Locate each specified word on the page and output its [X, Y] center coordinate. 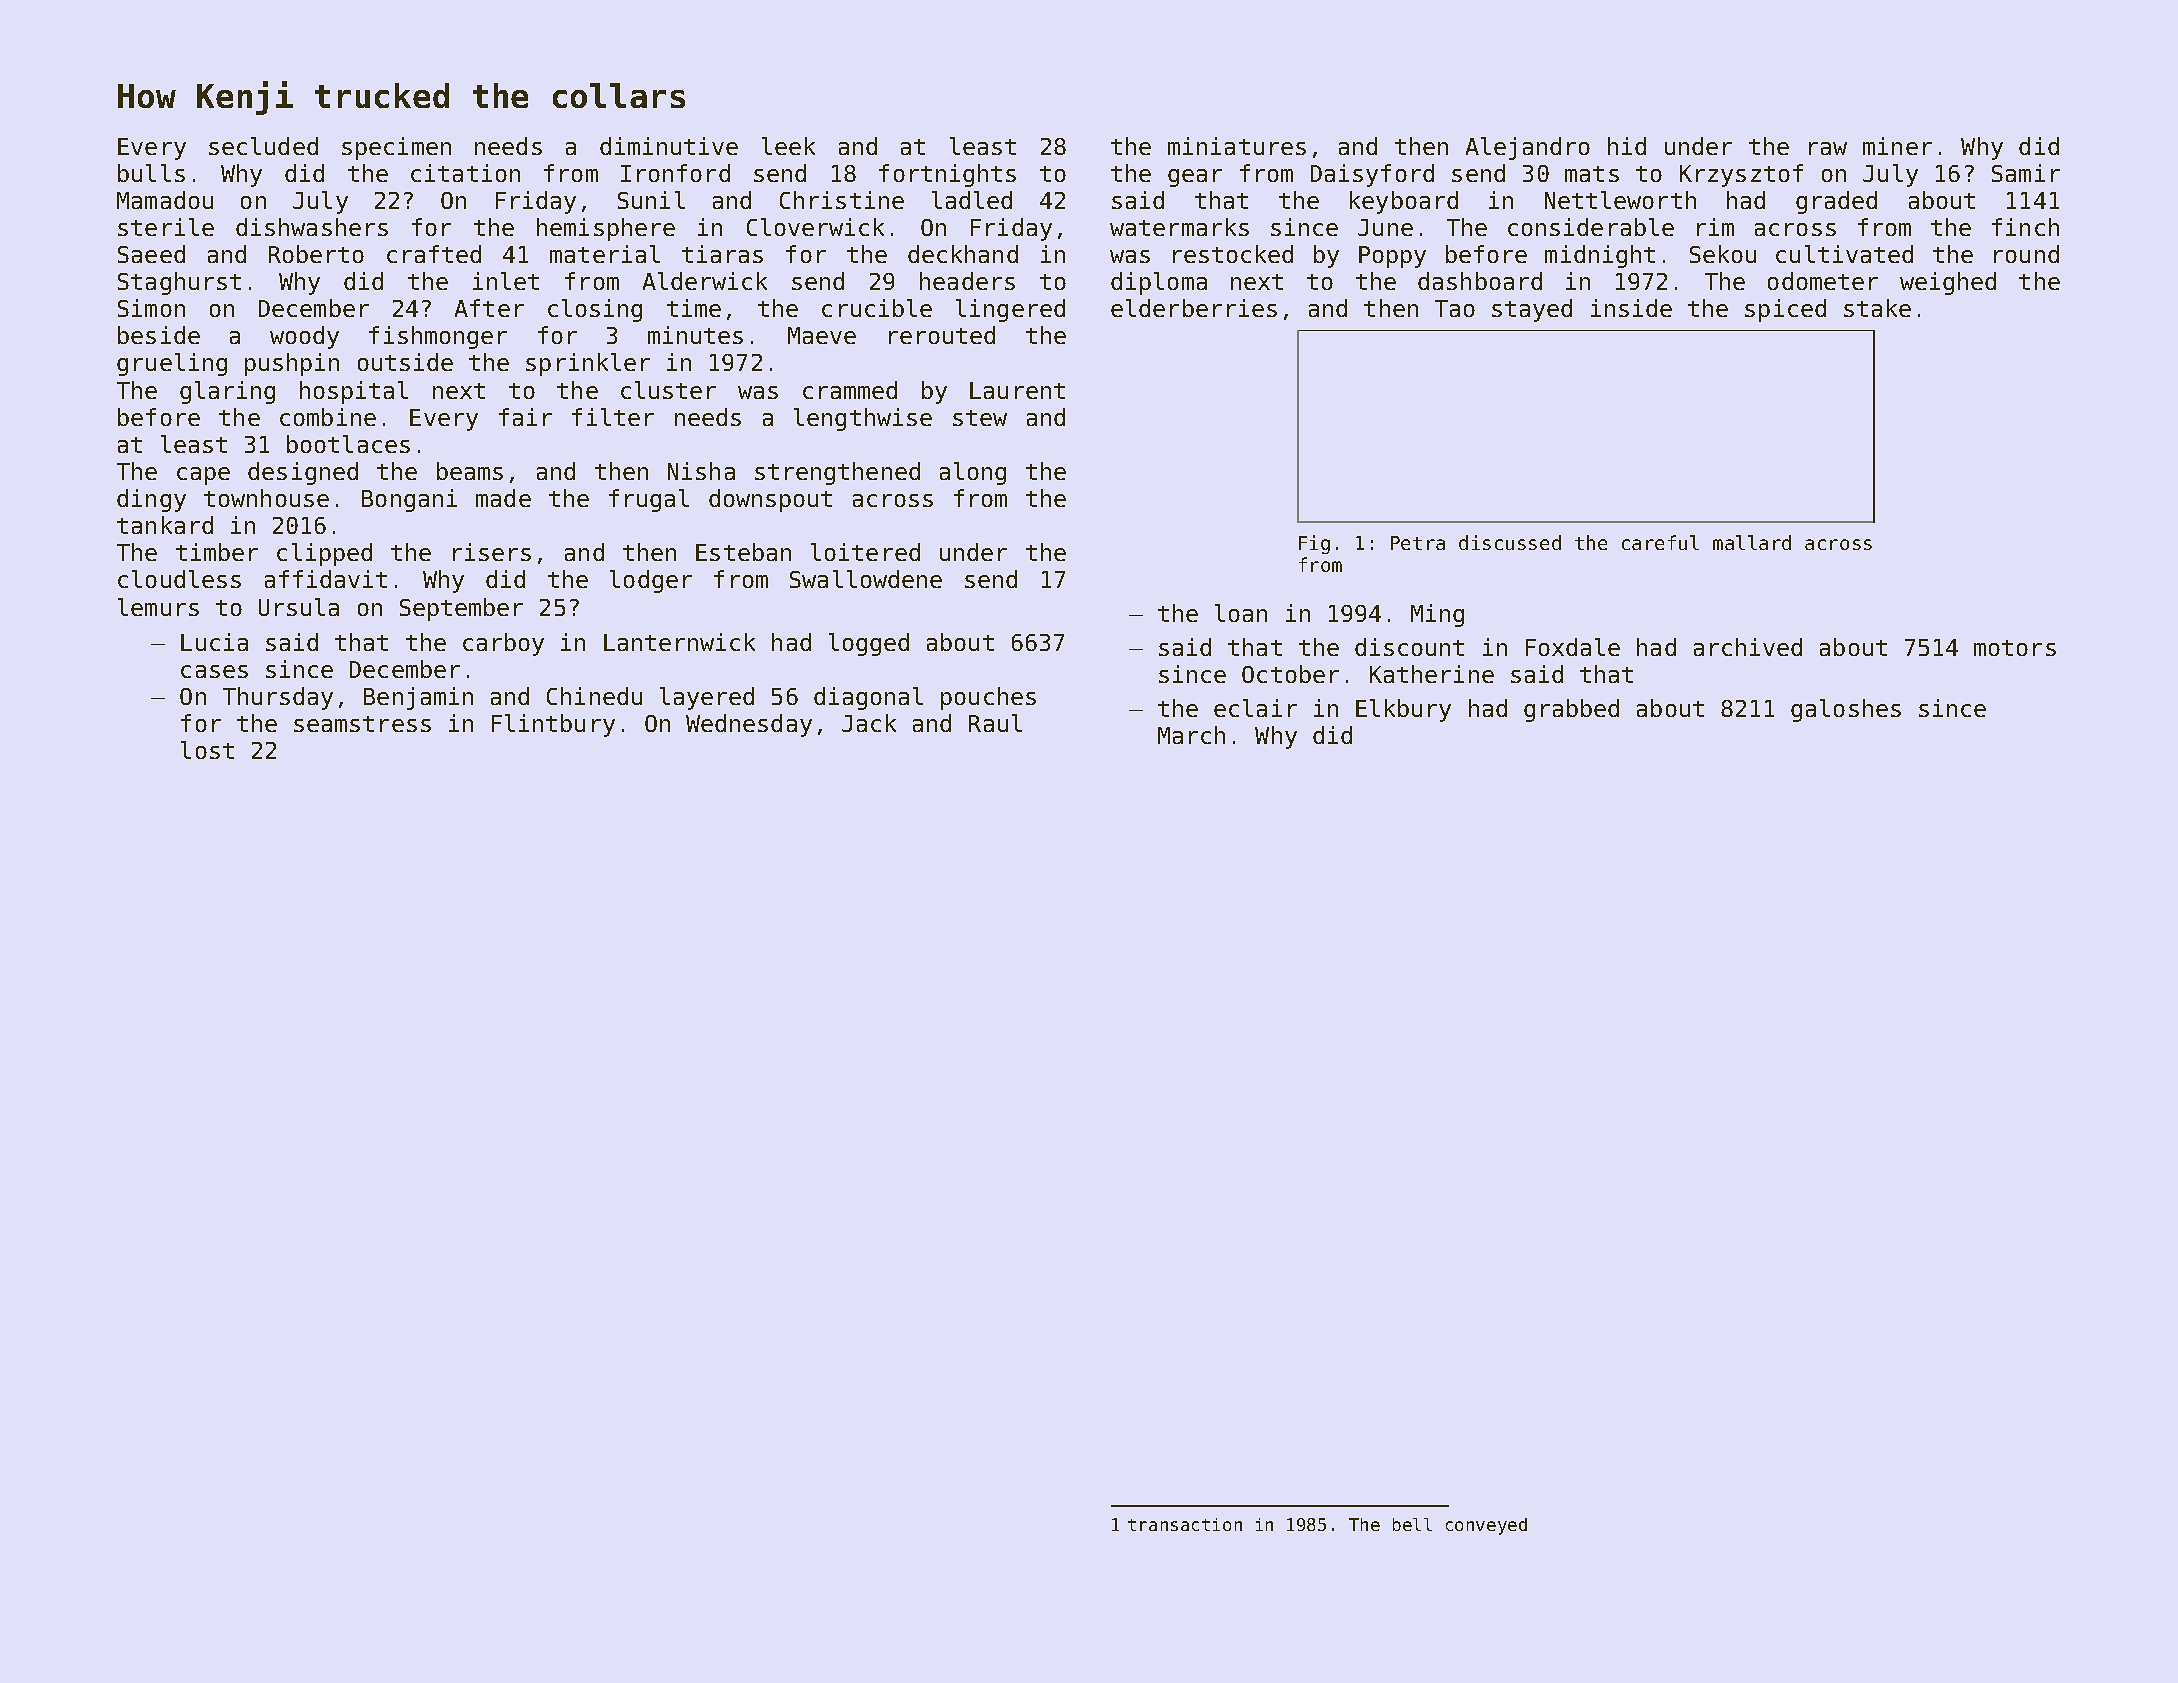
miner [1897, 146]
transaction [1185, 1524]
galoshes [1846, 710]
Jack [869, 723]
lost [207, 750]
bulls [151, 173]
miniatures [1237, 146]
